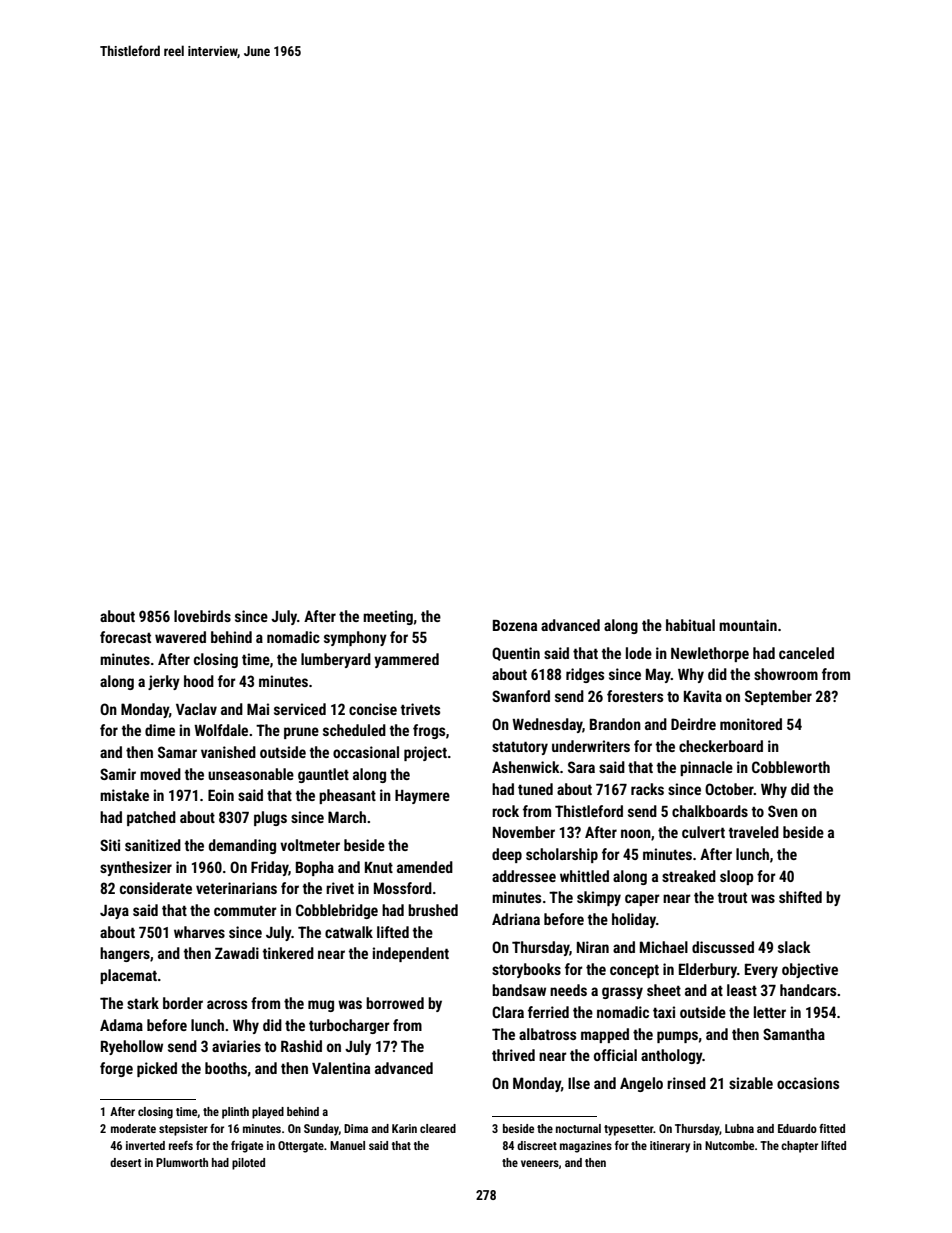 Image resolution: width=952 pixels, height=1233 pixels. I want to click on nocturnal, so click(578, 1128).
